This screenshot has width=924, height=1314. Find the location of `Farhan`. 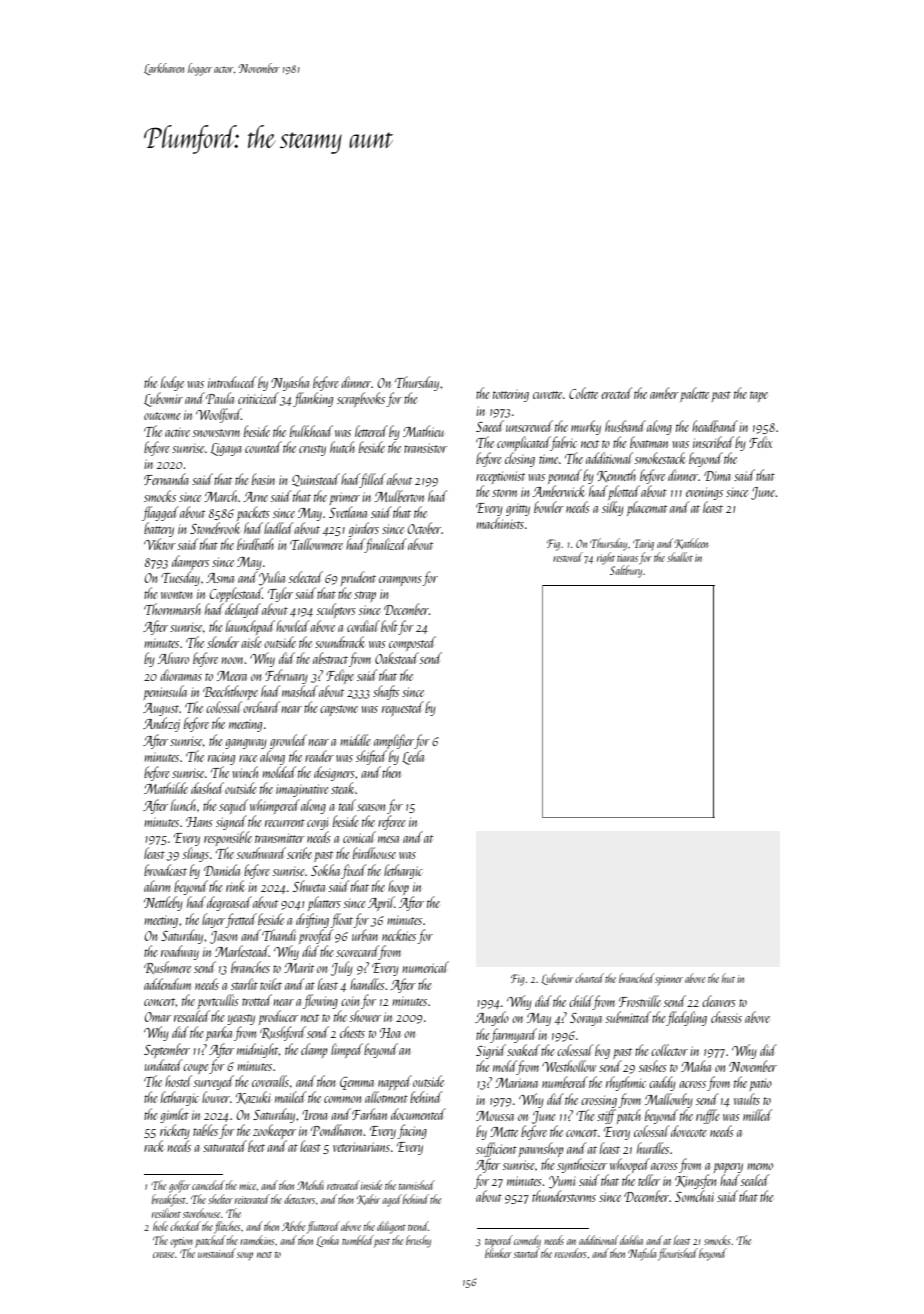

Farhan is located at coordinates (369, 1114).
